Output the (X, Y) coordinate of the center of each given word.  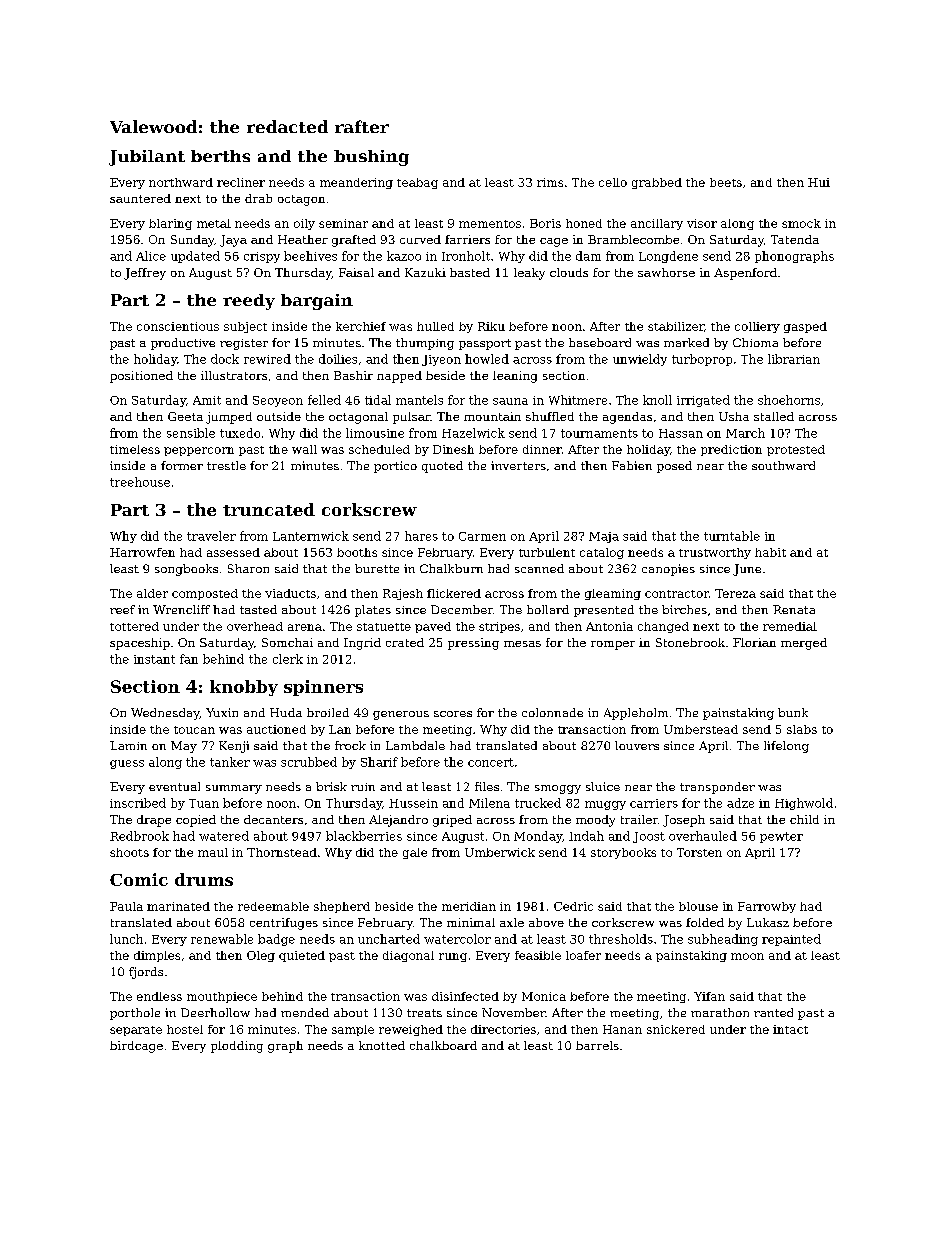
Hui (819, 182)
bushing (371, 158)
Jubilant (147, 158)
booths (357, 552)
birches (684, 609)
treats (424, 1013)
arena (305, 627)
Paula (126, 906)
